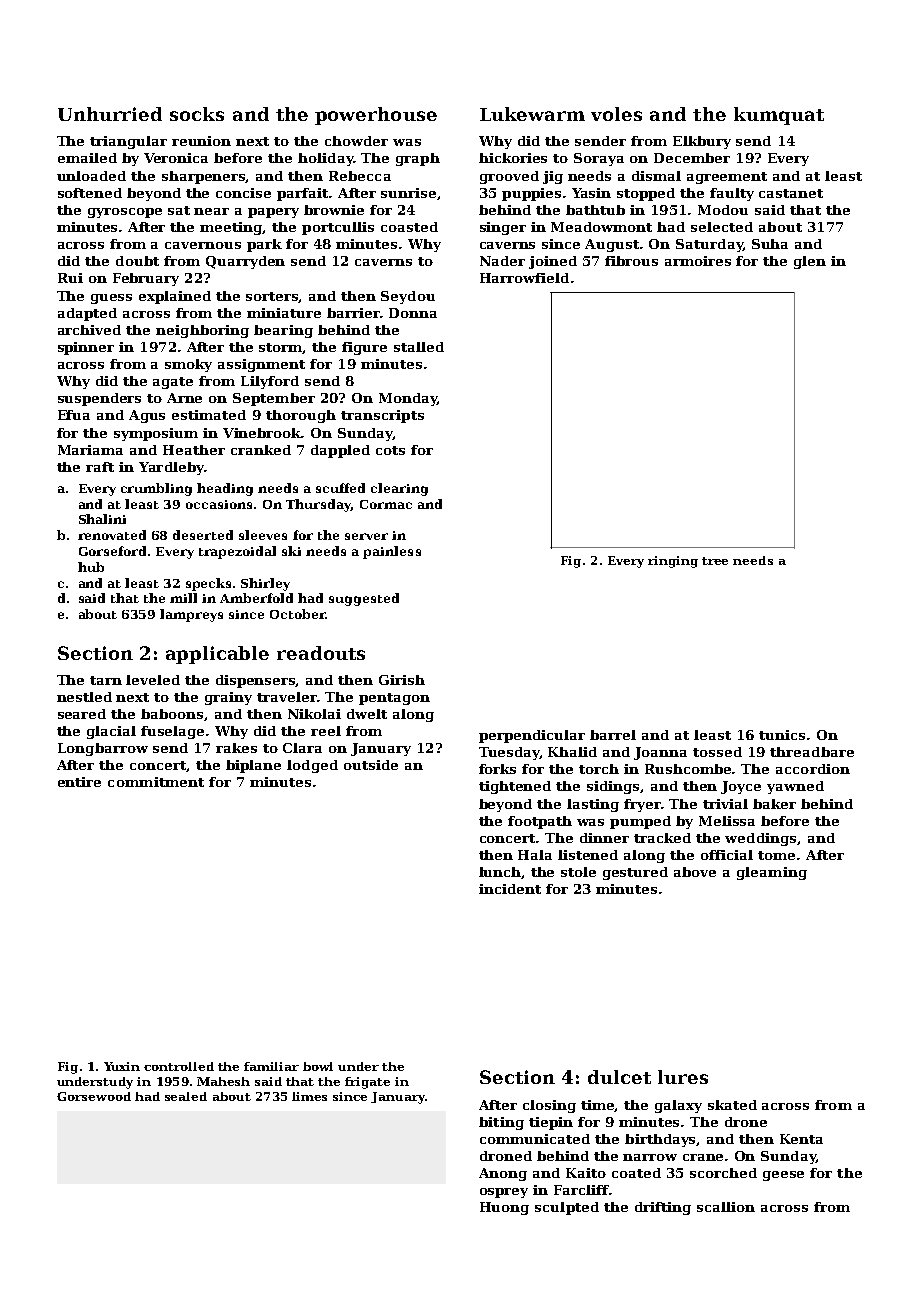 Image resolution: width=924 pixels, height=1308 pixels. I want to click on sealed, so click(186, 1096).
